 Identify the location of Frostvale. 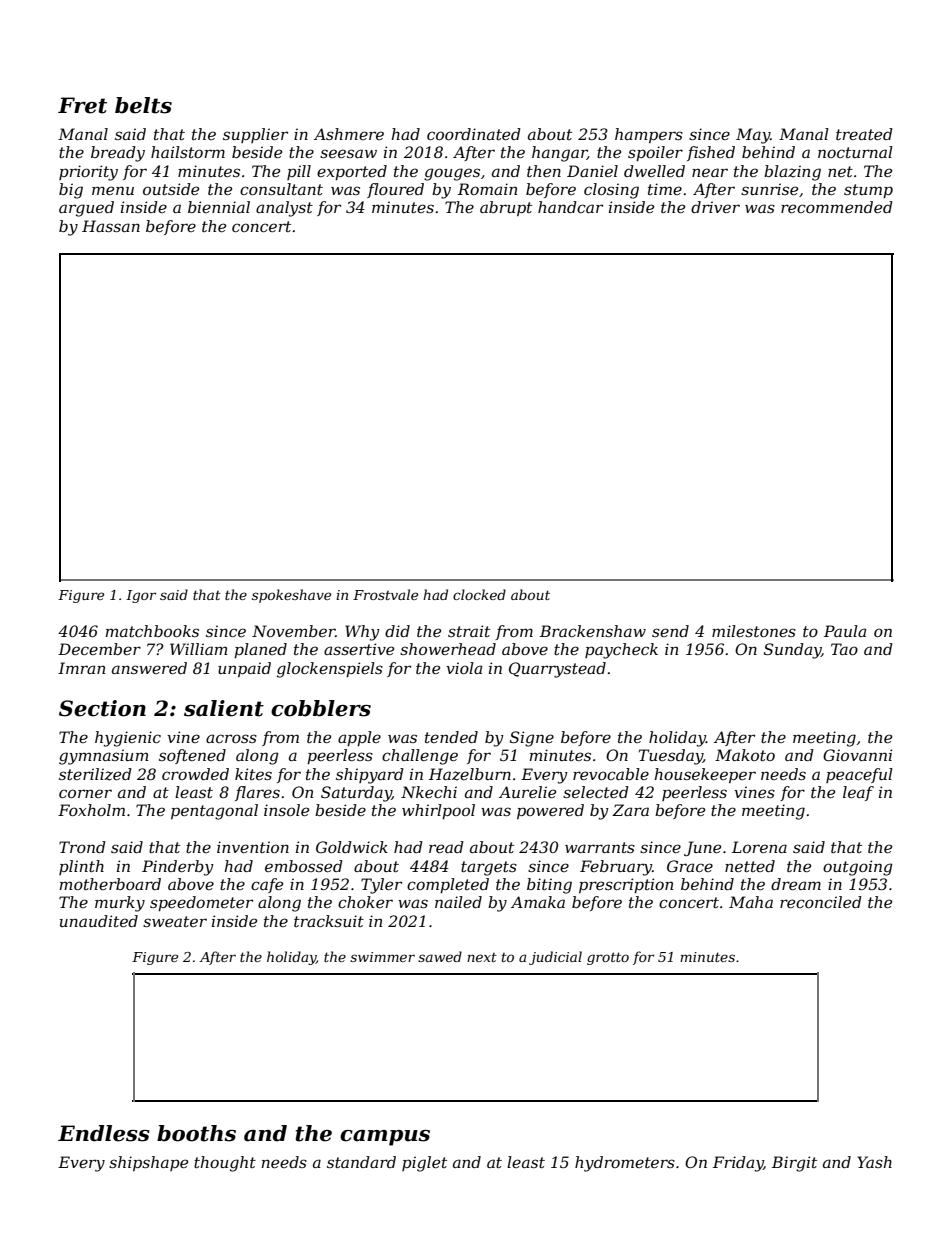
(385, 594).
